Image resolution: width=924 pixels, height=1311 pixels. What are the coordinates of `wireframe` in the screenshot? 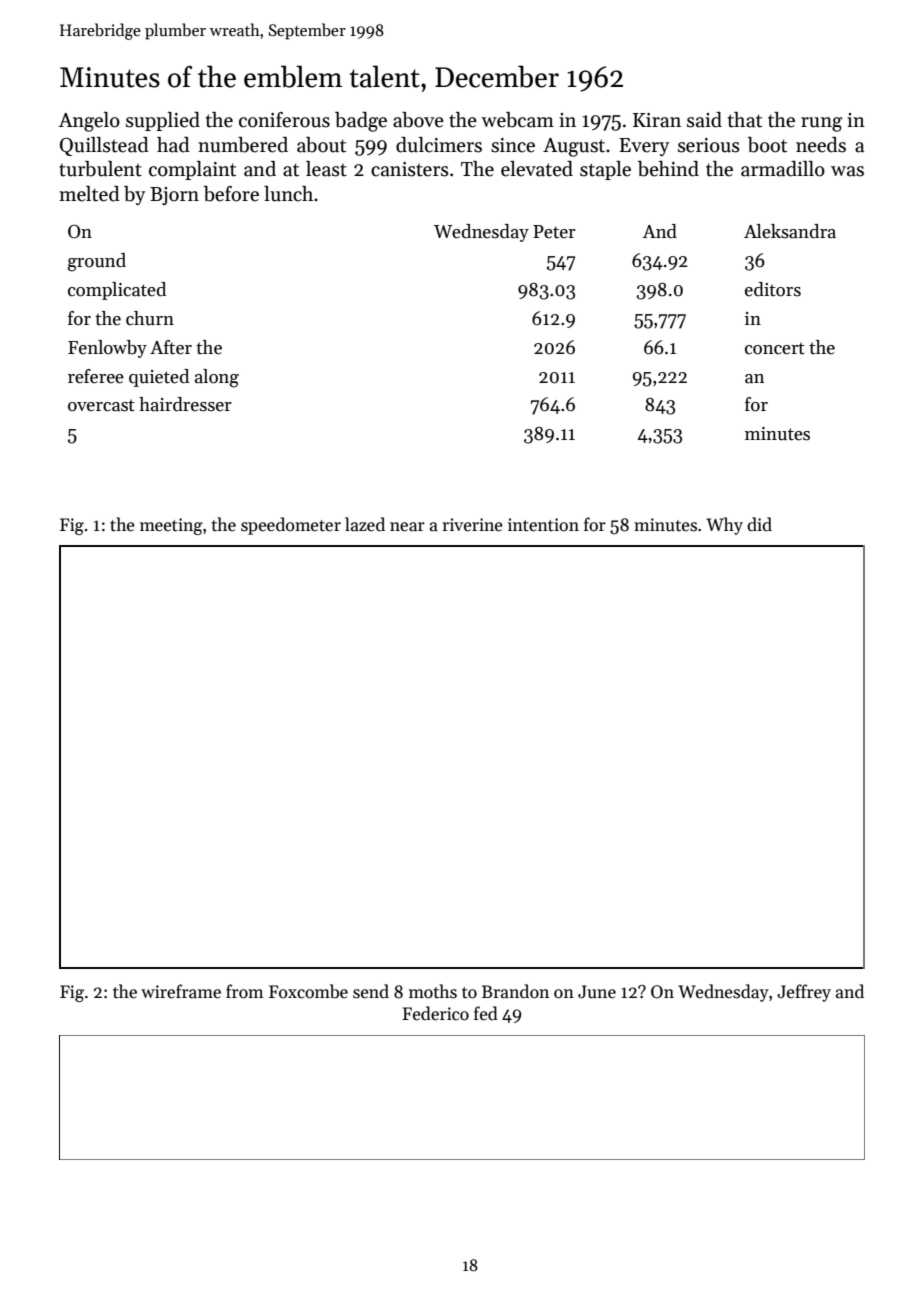 It's located at (181, 991).
